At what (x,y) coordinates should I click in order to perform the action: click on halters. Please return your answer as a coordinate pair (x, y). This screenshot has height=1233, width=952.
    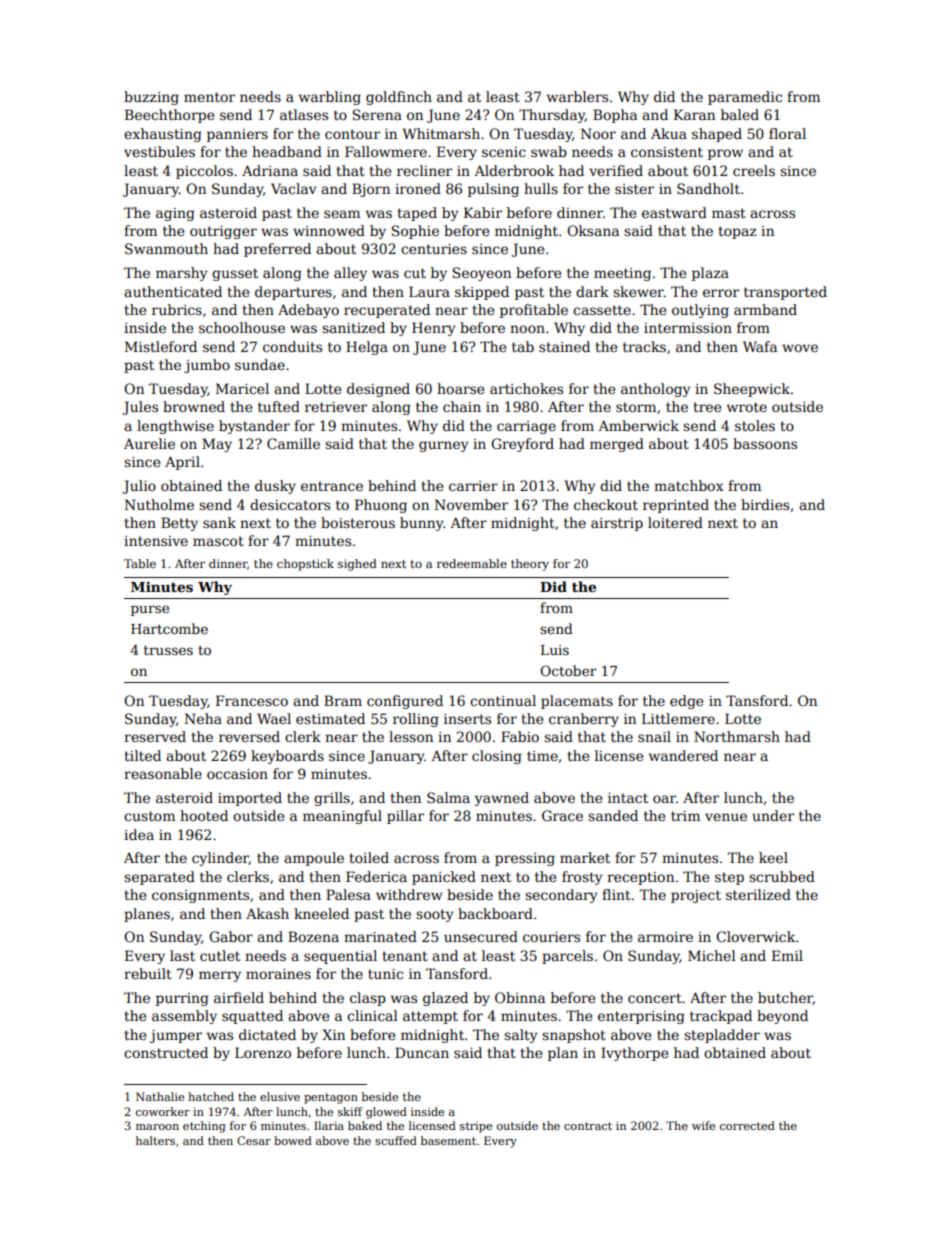
    Looking at the image, I should click on (155, 1140).
